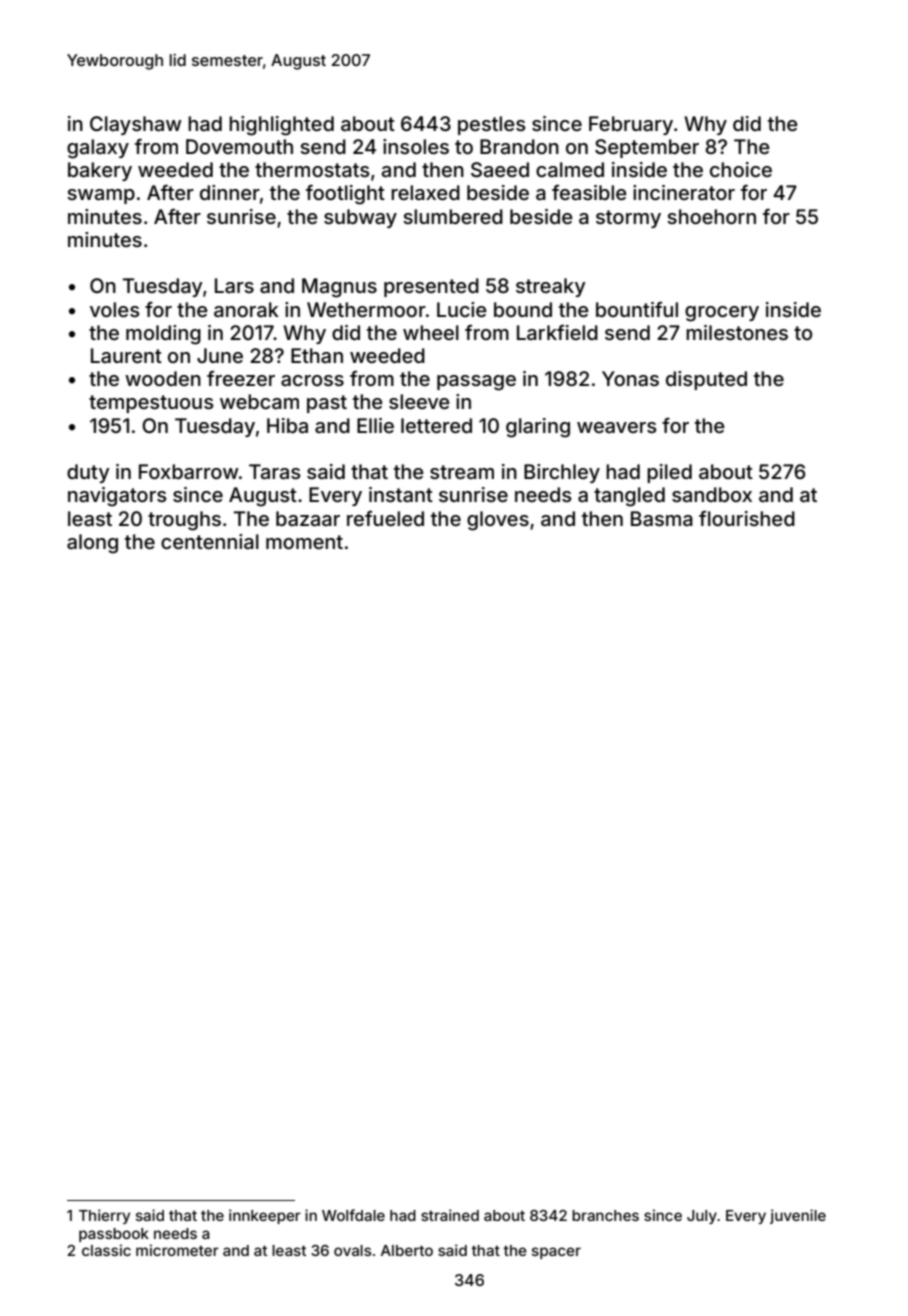 This screenshot has height=1316, width=908. What do you see at coordinates (798, 1216) in the screenshot?
I see `juvenile` at bounding box center [798, 1216].
